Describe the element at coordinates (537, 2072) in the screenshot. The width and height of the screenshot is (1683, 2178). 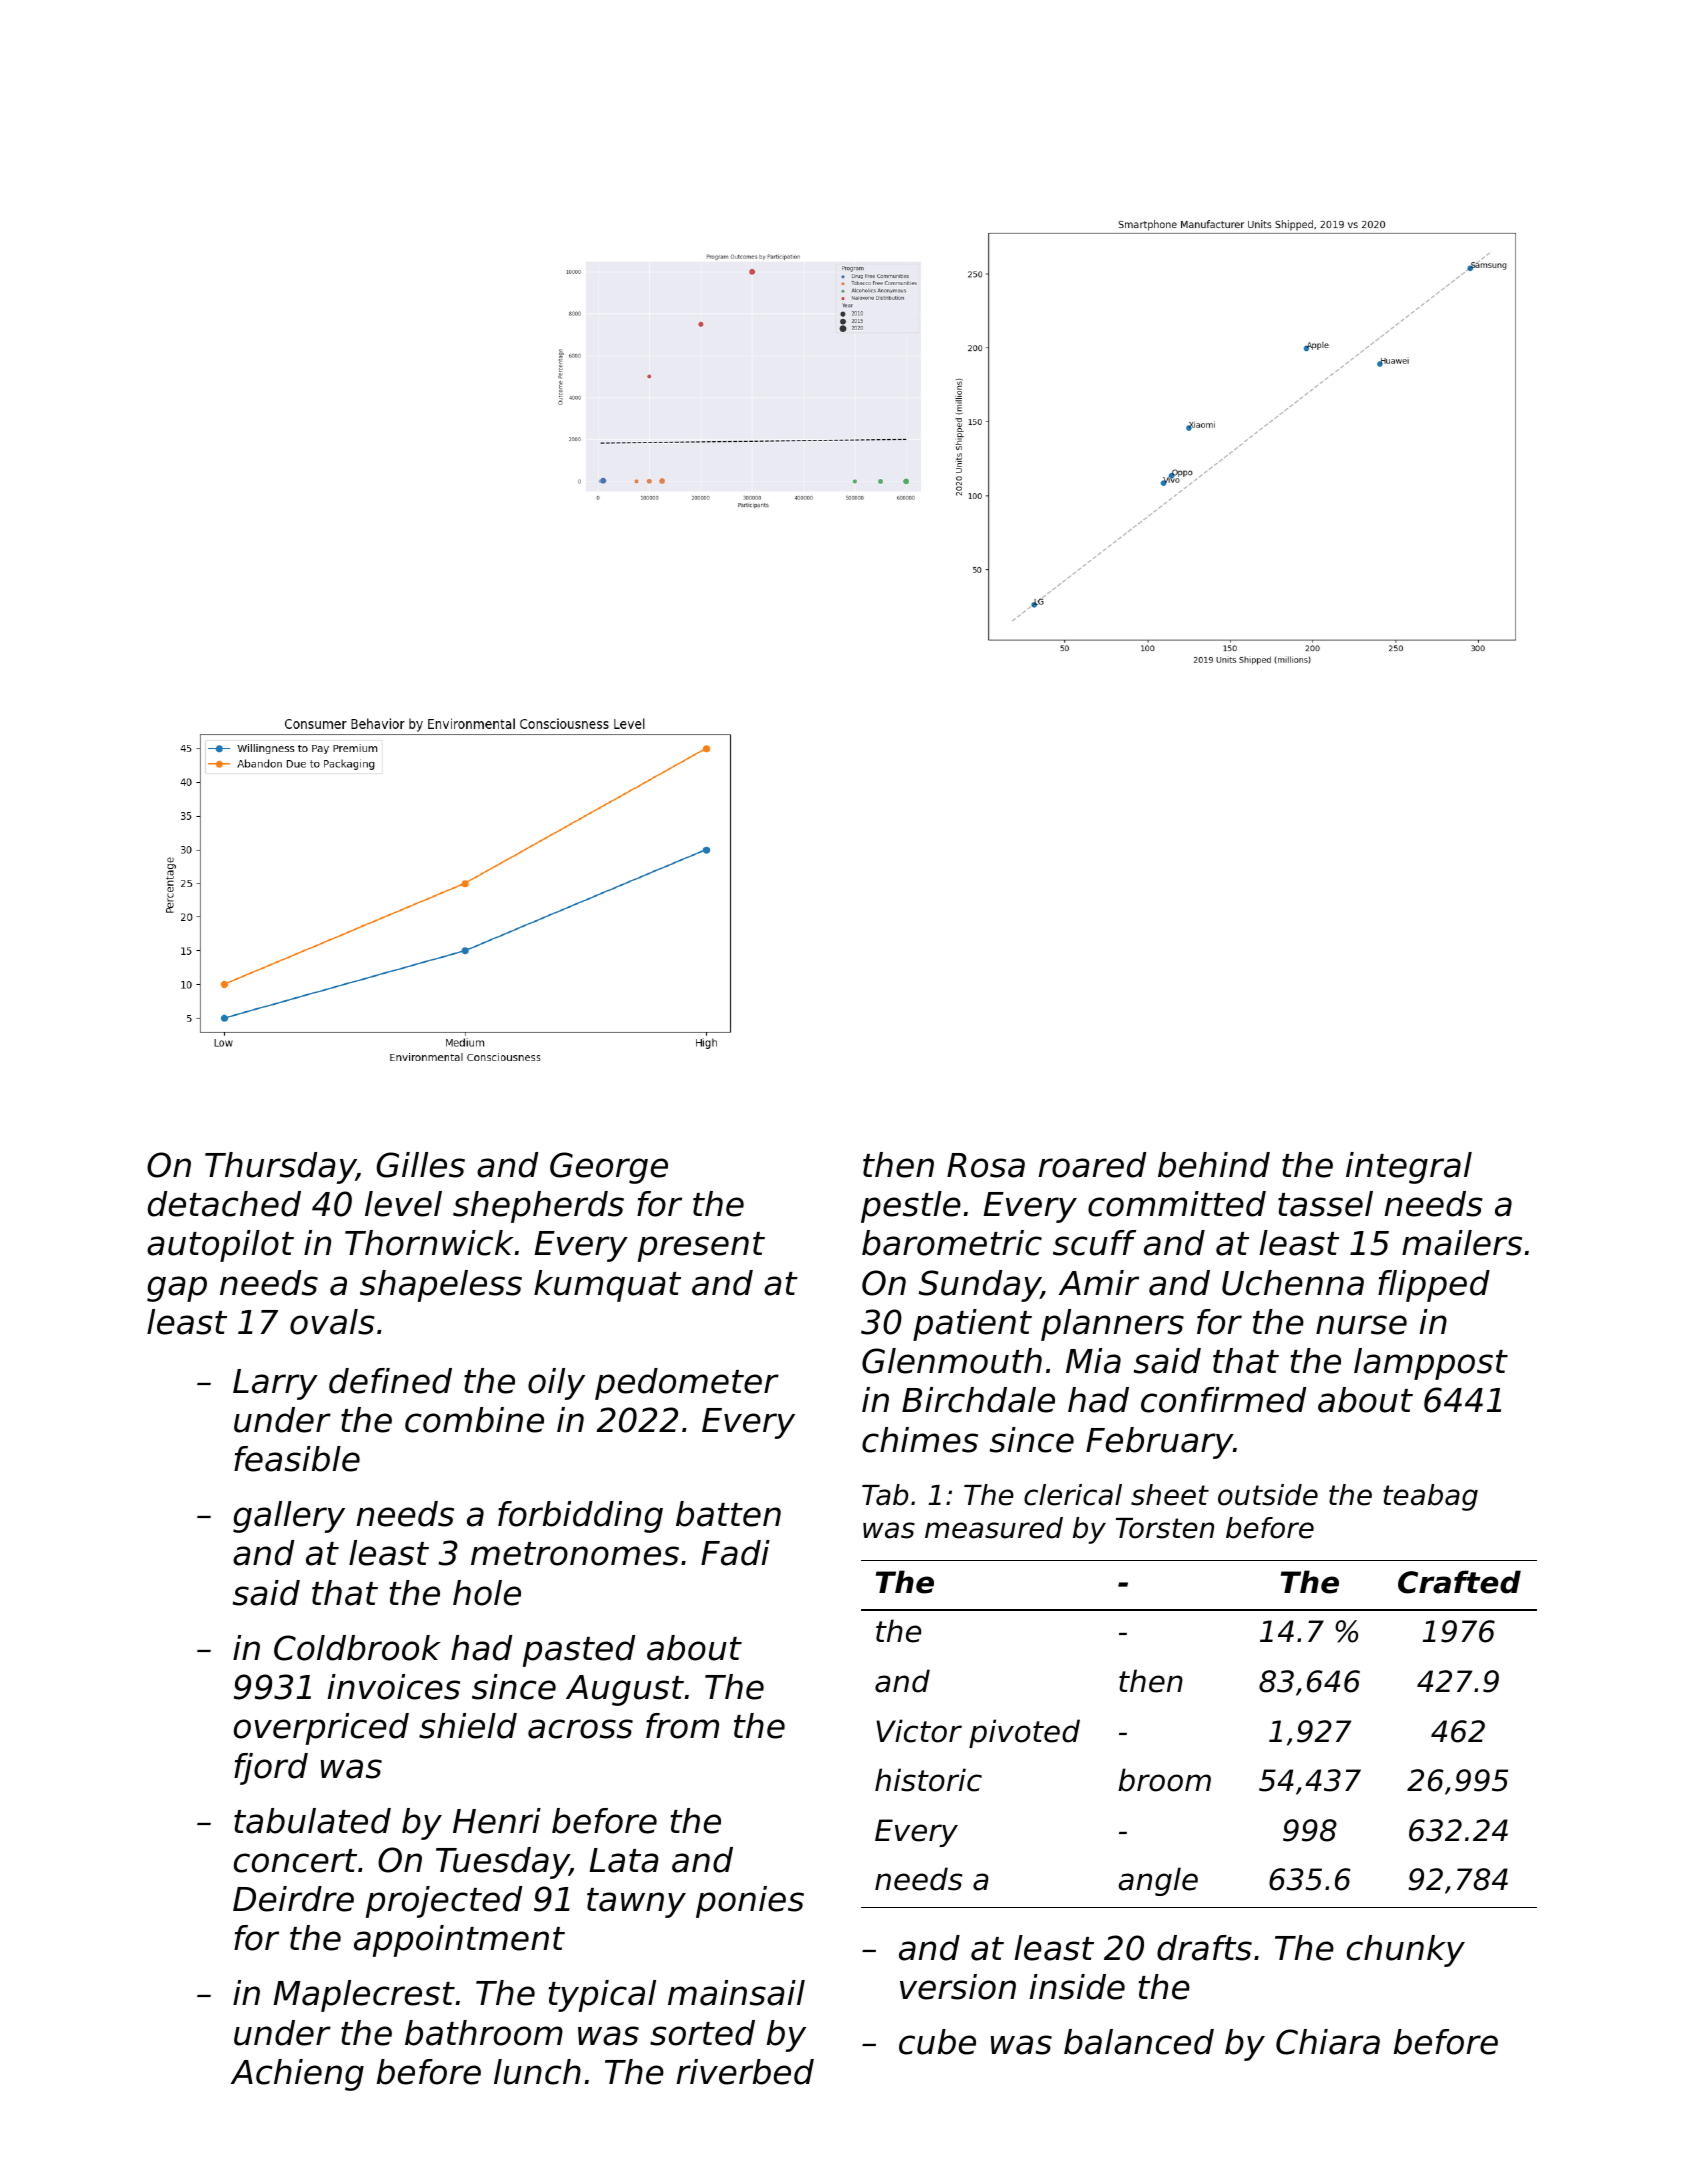
I see `lunch` at that location.
